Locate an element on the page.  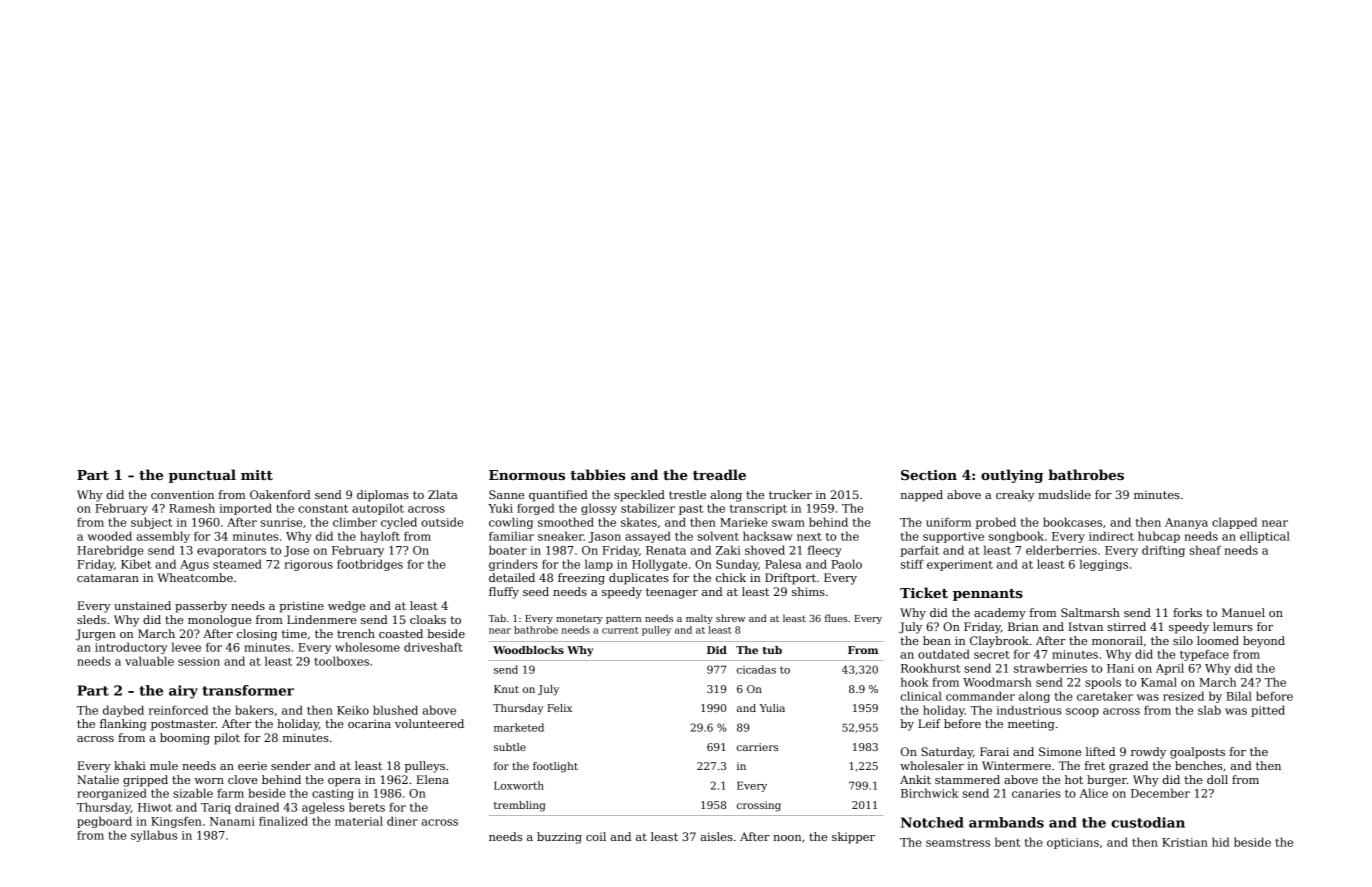
crossing is located at coordinates (759, 806).
